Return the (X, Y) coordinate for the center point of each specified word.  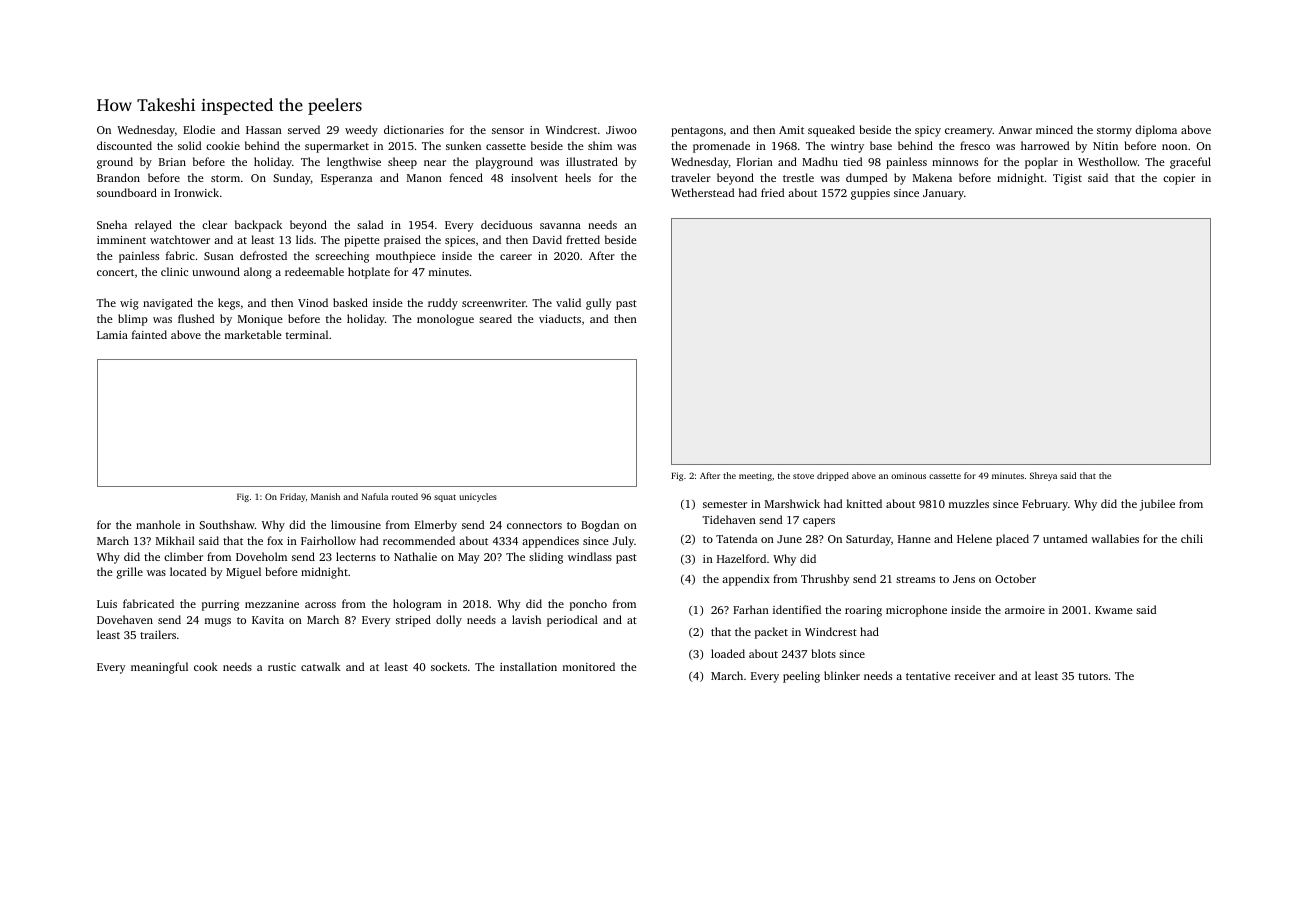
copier (1179, 179)
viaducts (560, 318)
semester (725, 504)
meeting (755, 476)
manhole (158, 524)
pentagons (697, 132)
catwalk (321, 666)
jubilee (1157, 505)
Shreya (1043, 476)
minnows (955, 162)
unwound (216, 271)
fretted (583, 239)
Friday (293, 497)
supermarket (337, 147)
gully (599, 304)
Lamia (112, 335)
